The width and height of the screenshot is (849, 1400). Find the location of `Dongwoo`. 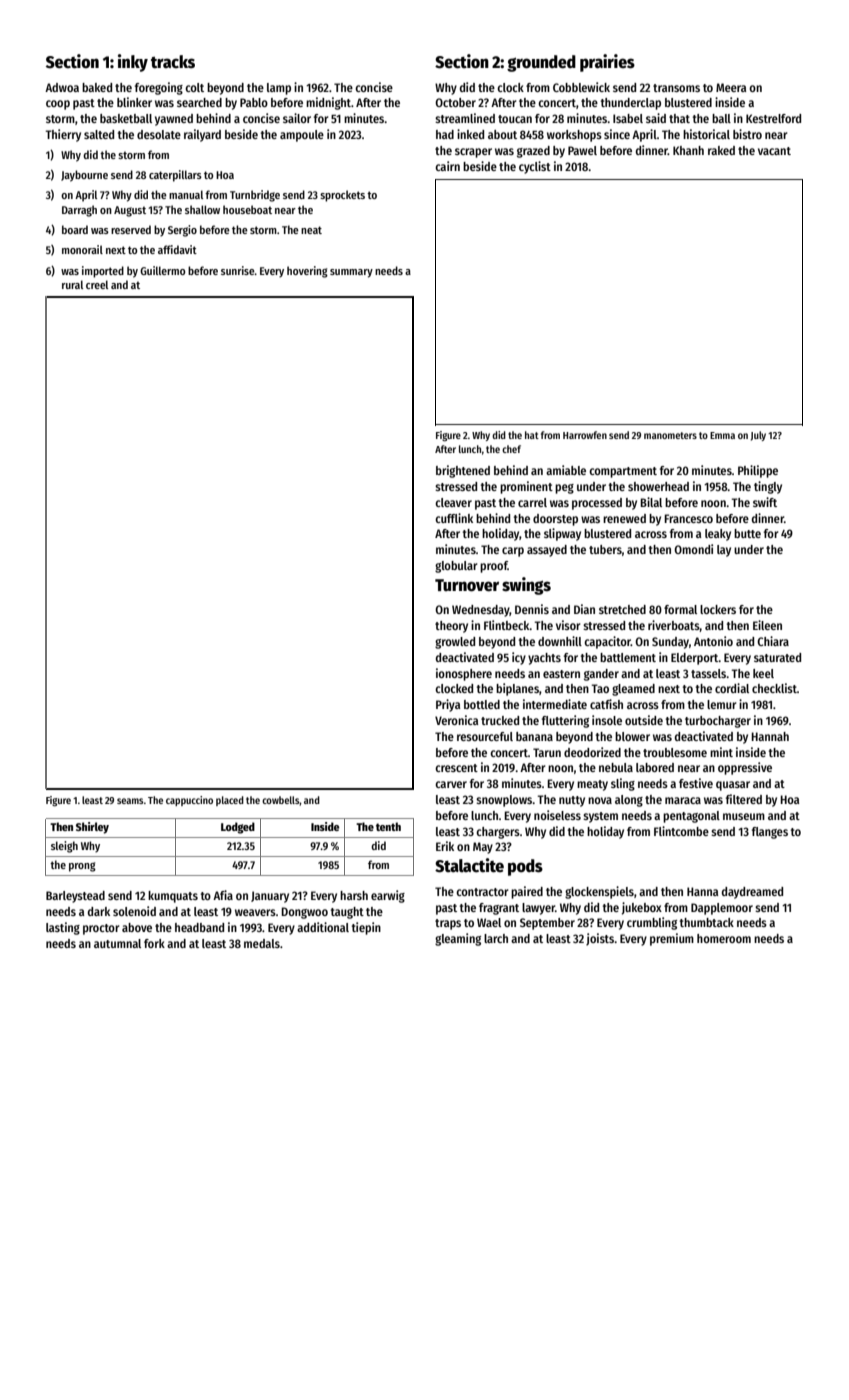

Dongwoo is located at coordinates (304, 913).
